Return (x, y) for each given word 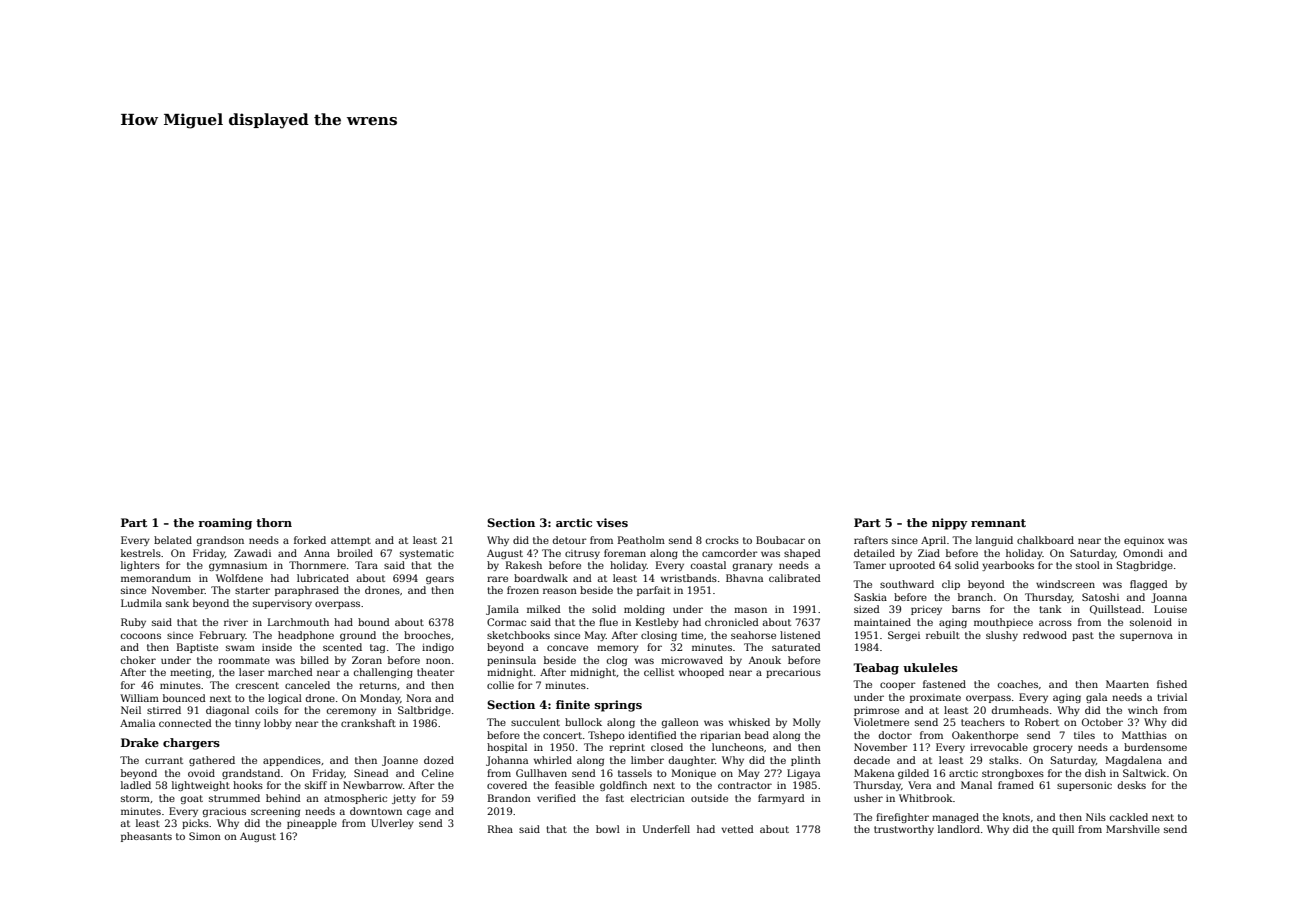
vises (612, 522)
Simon (205, 836)
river (236, 622)
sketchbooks (518, 635)
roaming (225, 524)
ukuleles (930, 667)
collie (500, 685)
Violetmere (881, 722)
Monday (380, 699)
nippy (950, 524)
